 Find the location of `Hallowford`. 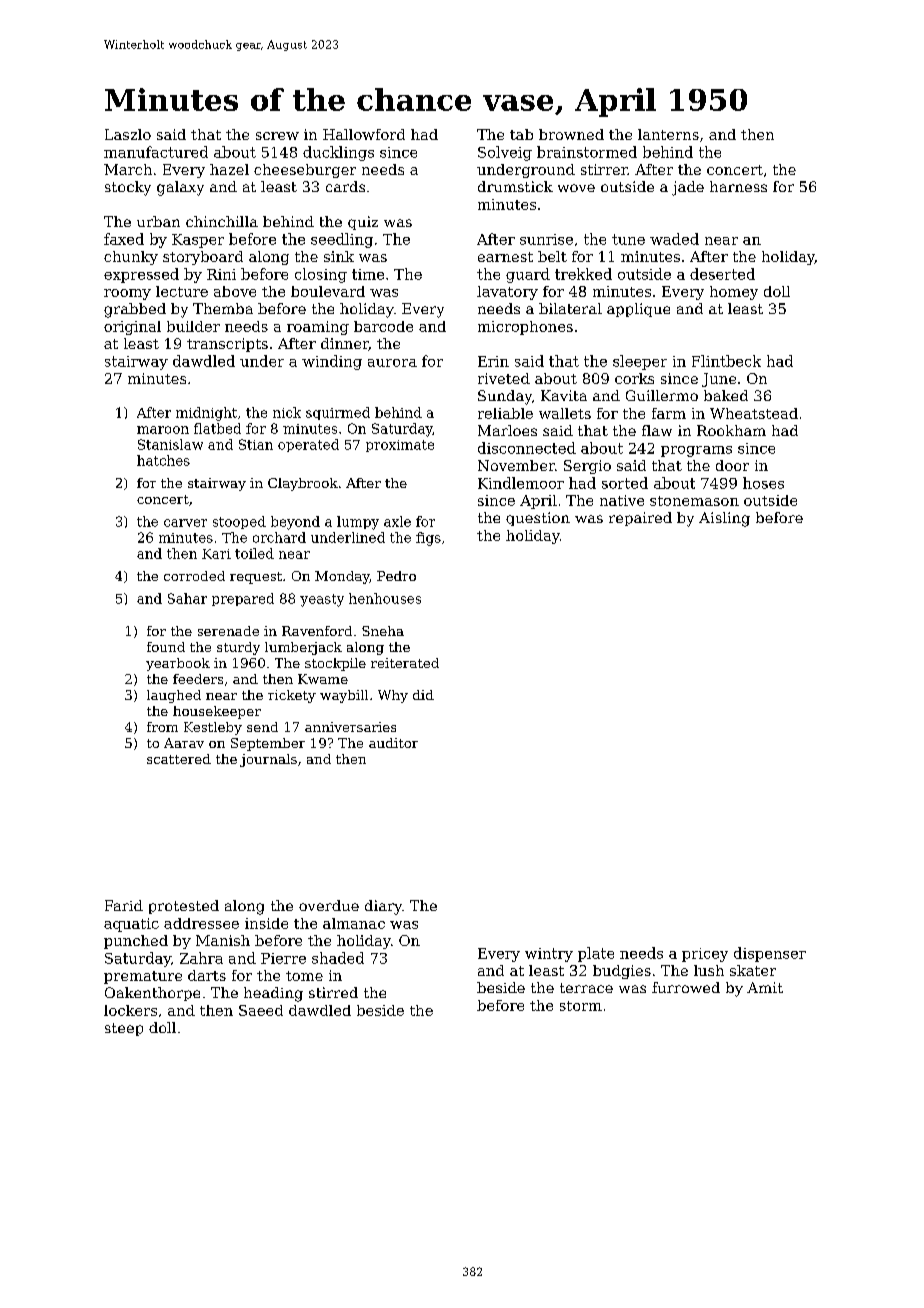

Hallowford is located at coordinates (364, 134).
